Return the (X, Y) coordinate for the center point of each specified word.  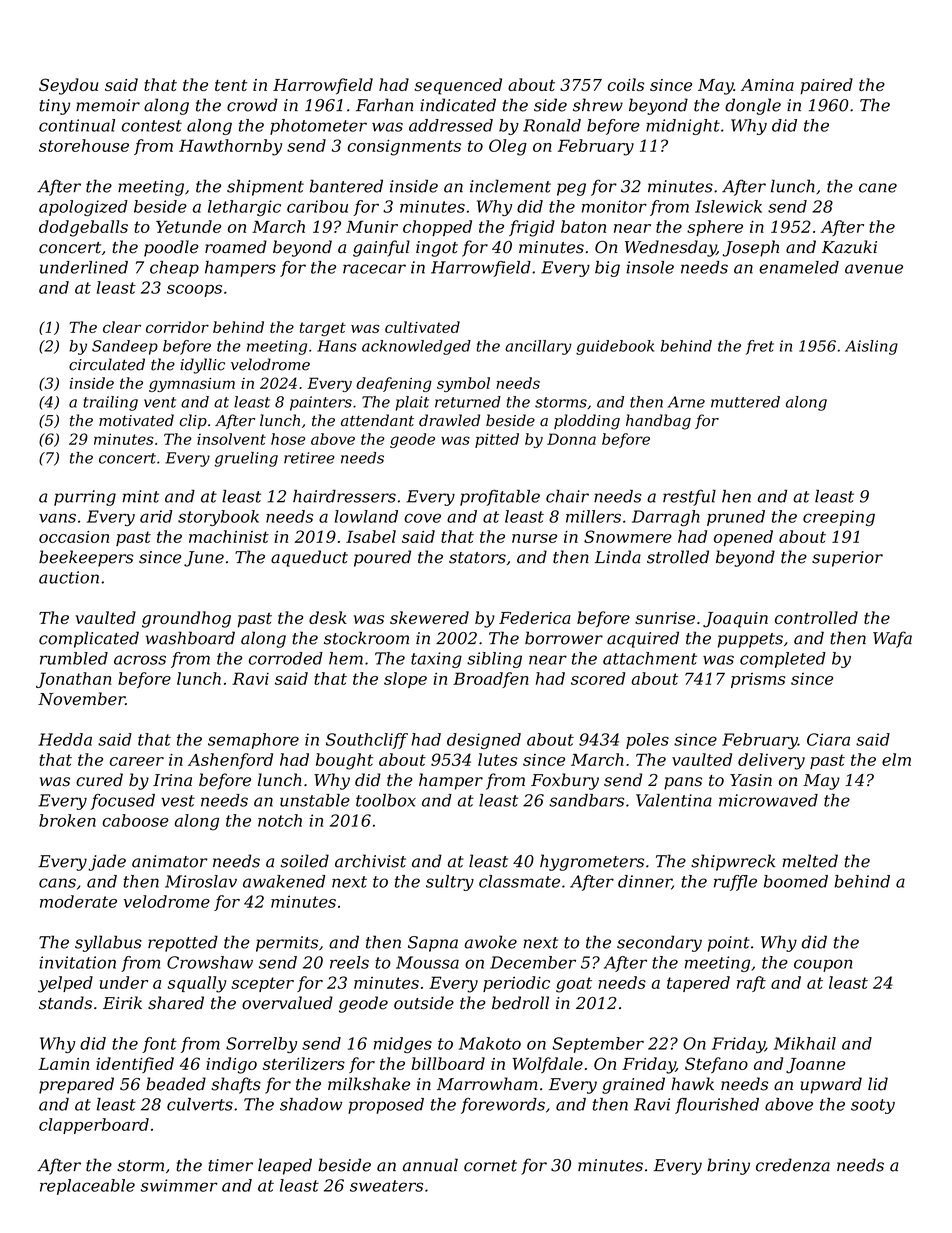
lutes (497, 759)
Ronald (552, 125)
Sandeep (125, 347)
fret (760, 347)
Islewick (728, 206)
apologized (83, 208)
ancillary (538, 347)
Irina (172, 780)
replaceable (87, 1187)
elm (896, 759)
